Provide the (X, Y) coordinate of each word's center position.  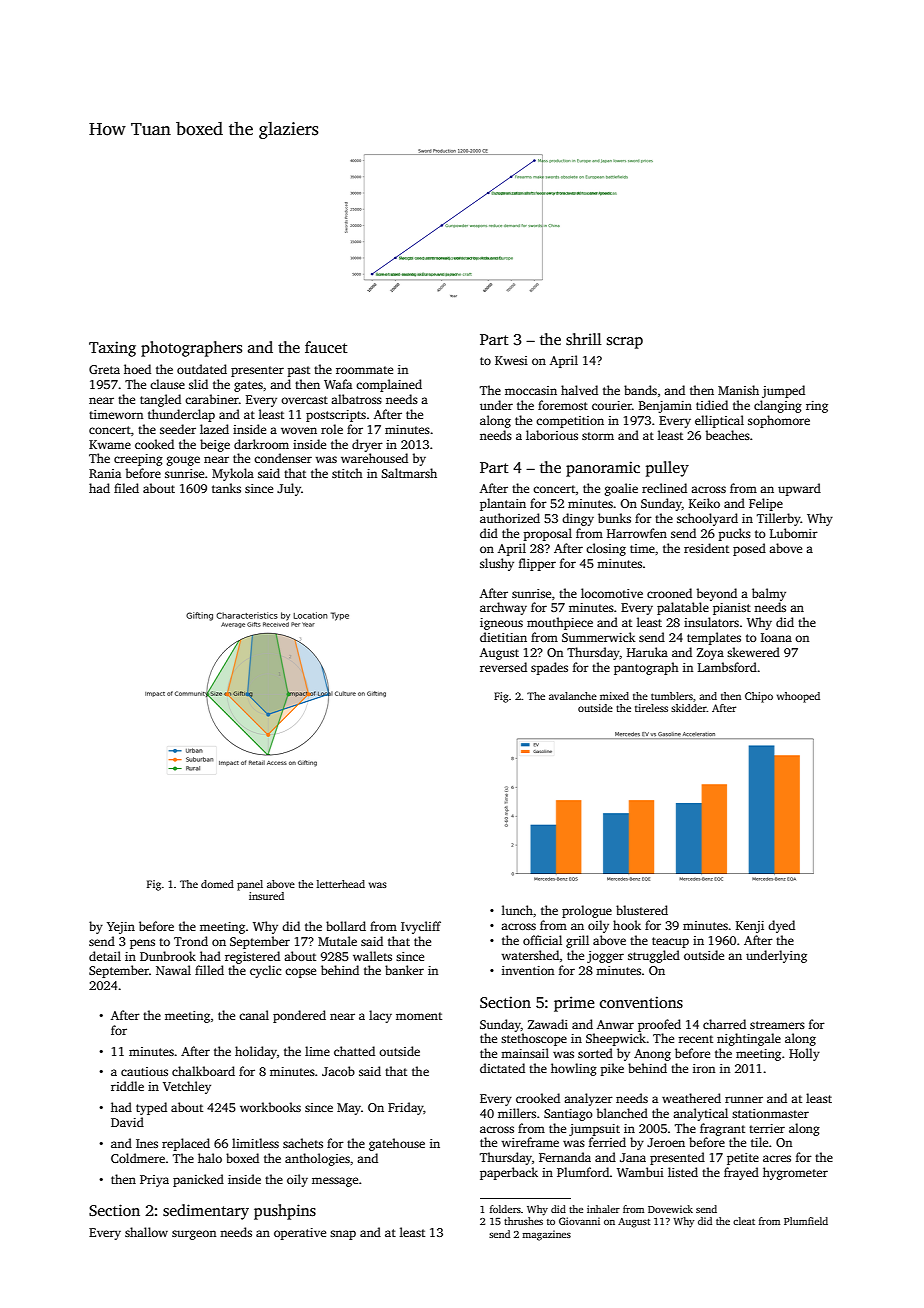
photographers (191, 349)
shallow (146, 1232)
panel (250, 885)
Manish (738, 390)
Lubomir (794, 533)
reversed (503, 667)
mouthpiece (560, 623)
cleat (744, 1221)
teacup (670, 942)
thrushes (523, 1221)
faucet (326, 347)
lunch (517, 910)
